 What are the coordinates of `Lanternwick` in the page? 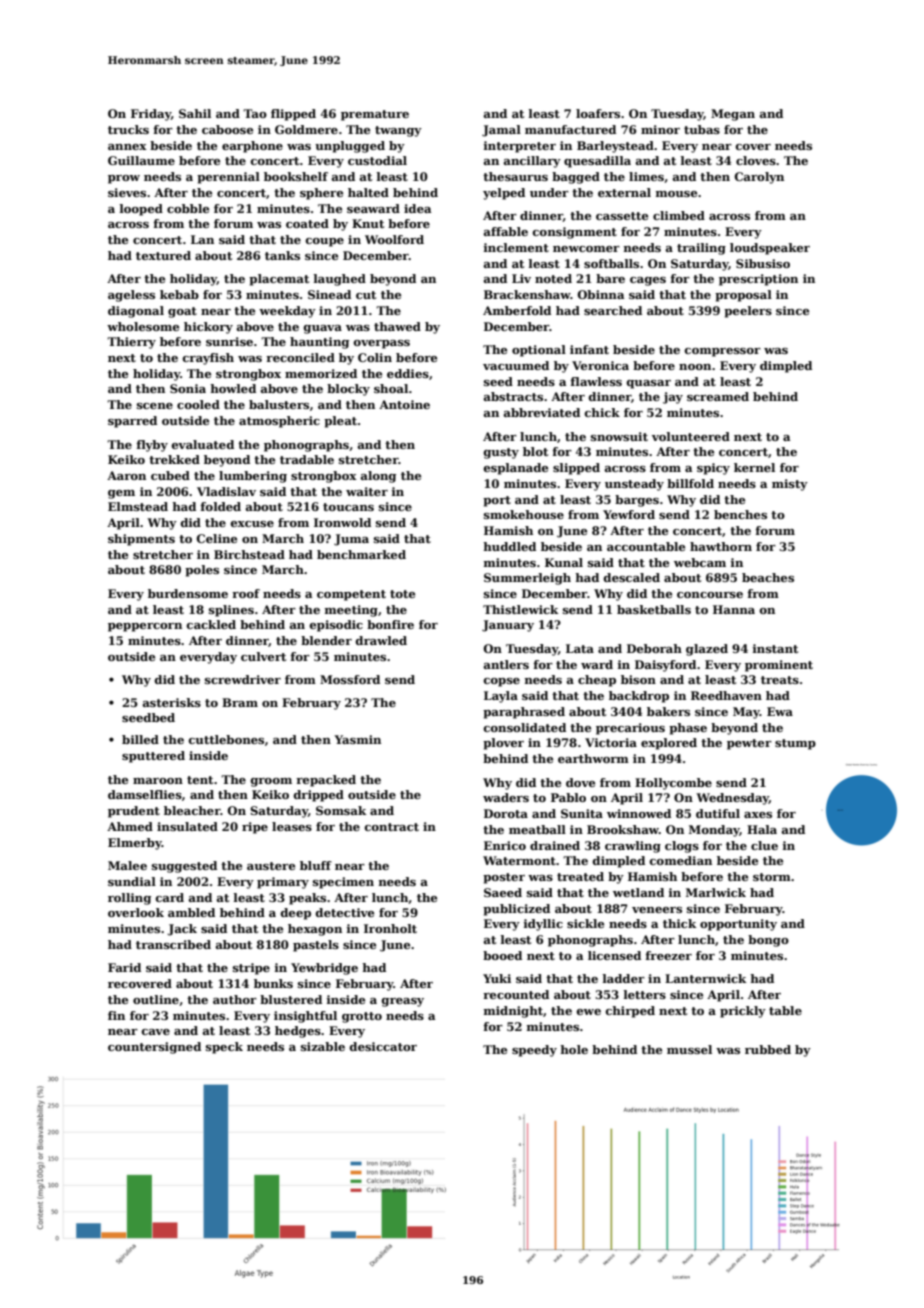 It's located at (705, 978).
